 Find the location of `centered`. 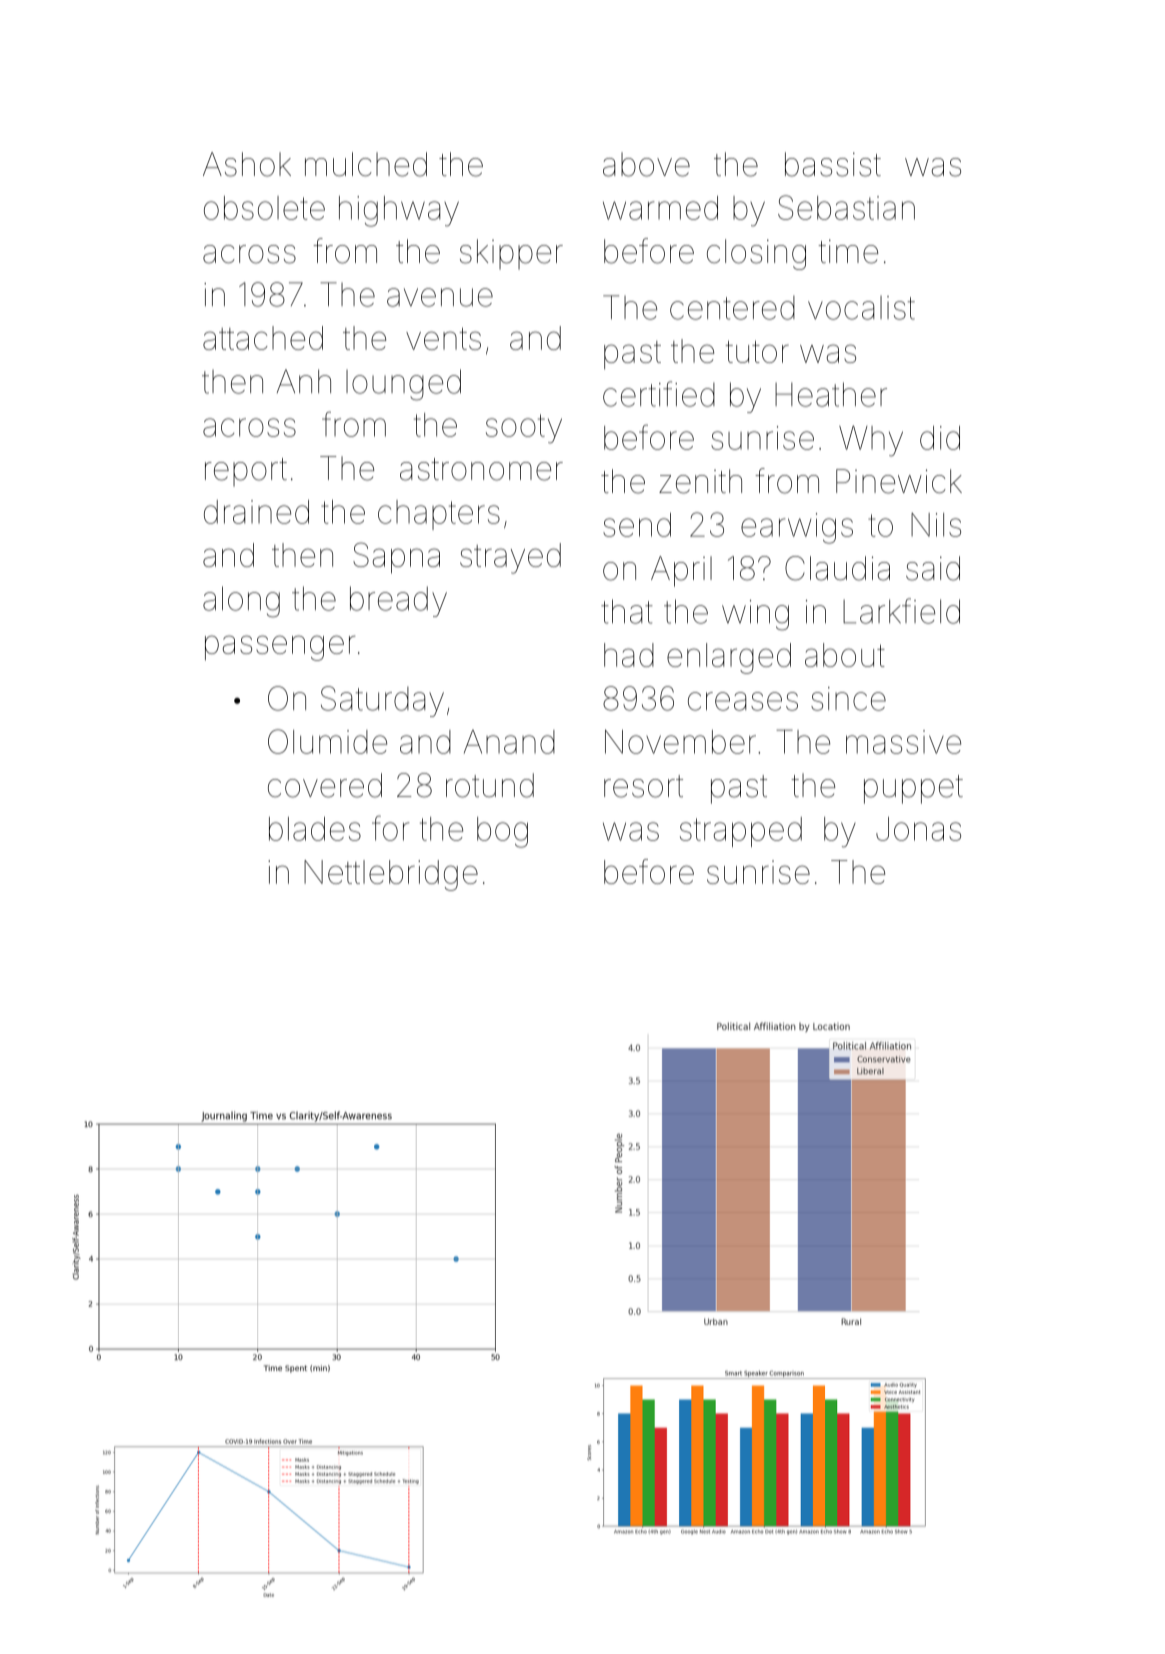

centered is located at coordinates (732, 308).
